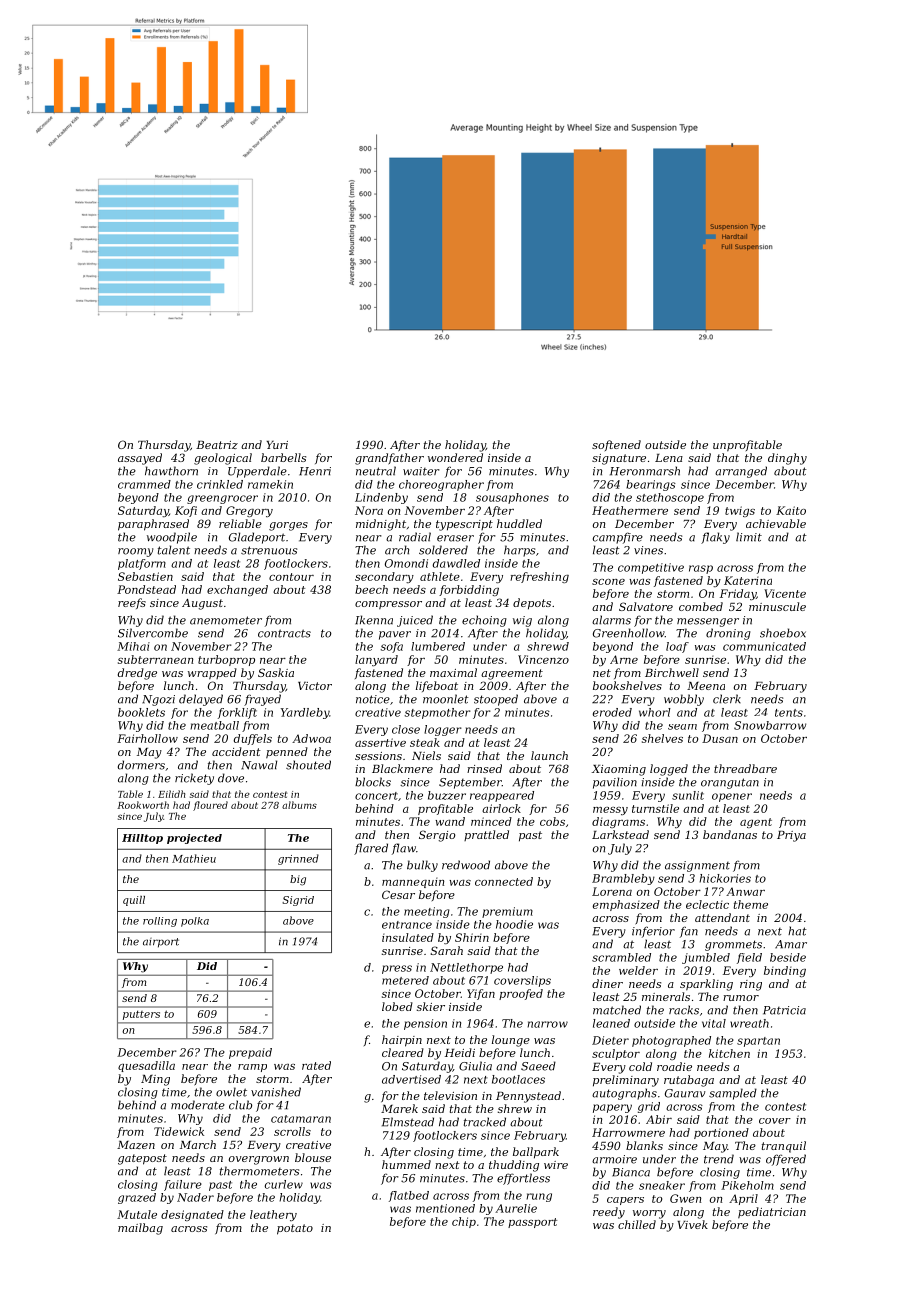 Image resolution: width=924 pixels, height=1308 pixels. I want to click on dinghy, so click(787, 459).
